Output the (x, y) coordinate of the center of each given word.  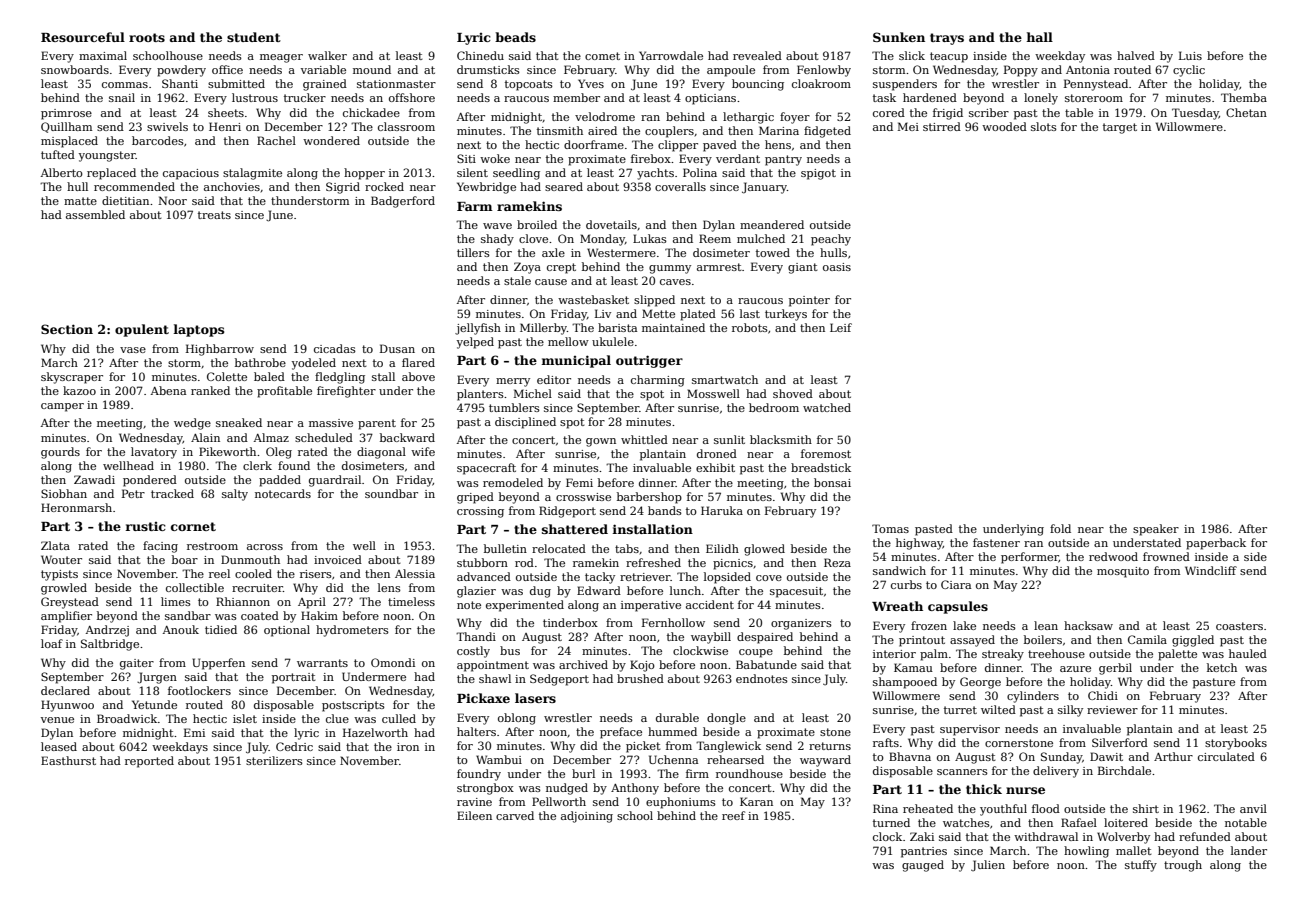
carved (515, 815)
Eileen (474, 815)
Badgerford (403, 202)
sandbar (188, 615)
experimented (525, 606)
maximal (103, 55)
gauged (923, 866)
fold (1060, 528)
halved (1136, 55)
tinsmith (560, 130)
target (1120, 128)
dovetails (611, 224)
